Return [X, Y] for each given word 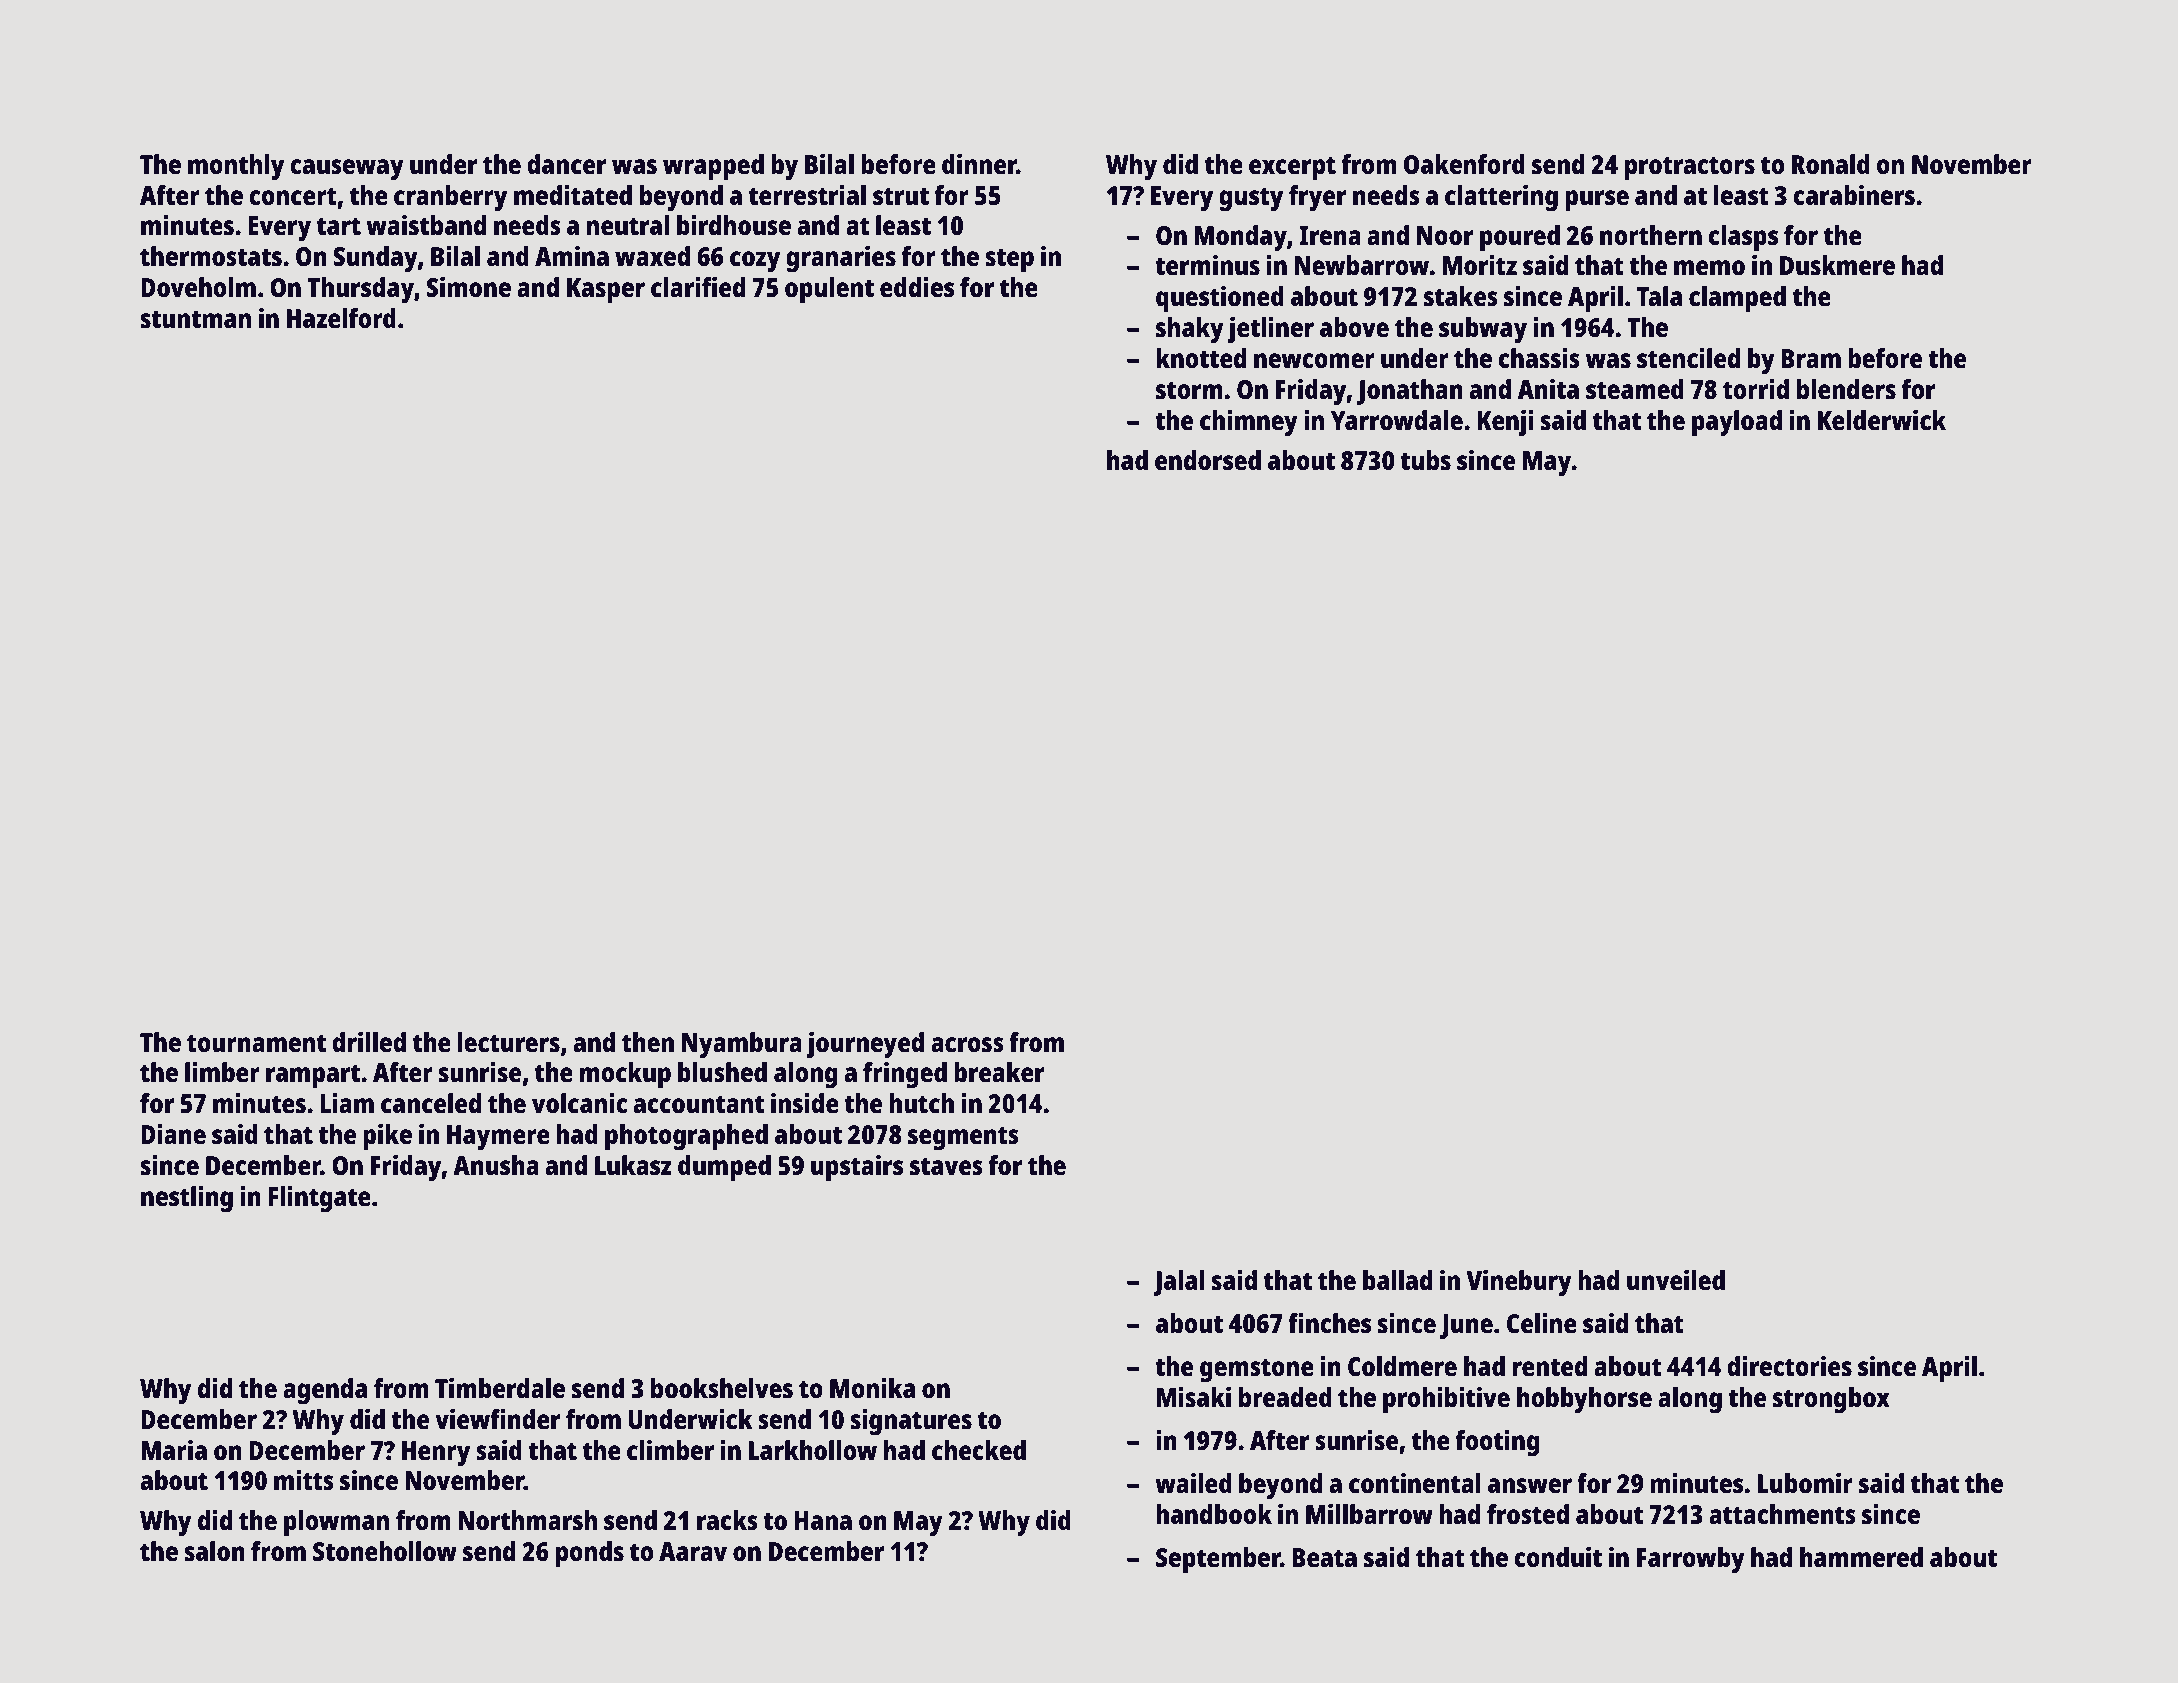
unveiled [1676, 1280]
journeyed [865, 1045]
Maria [174, 1450]
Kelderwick [1882, 420]
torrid [1756, 389]
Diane [173, 1134]
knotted [1201, 358]
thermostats [211, 256]
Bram [1811, 358]
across [967, 1044]
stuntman [196, 319]
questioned [1220, 299]
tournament [256, 1043]
